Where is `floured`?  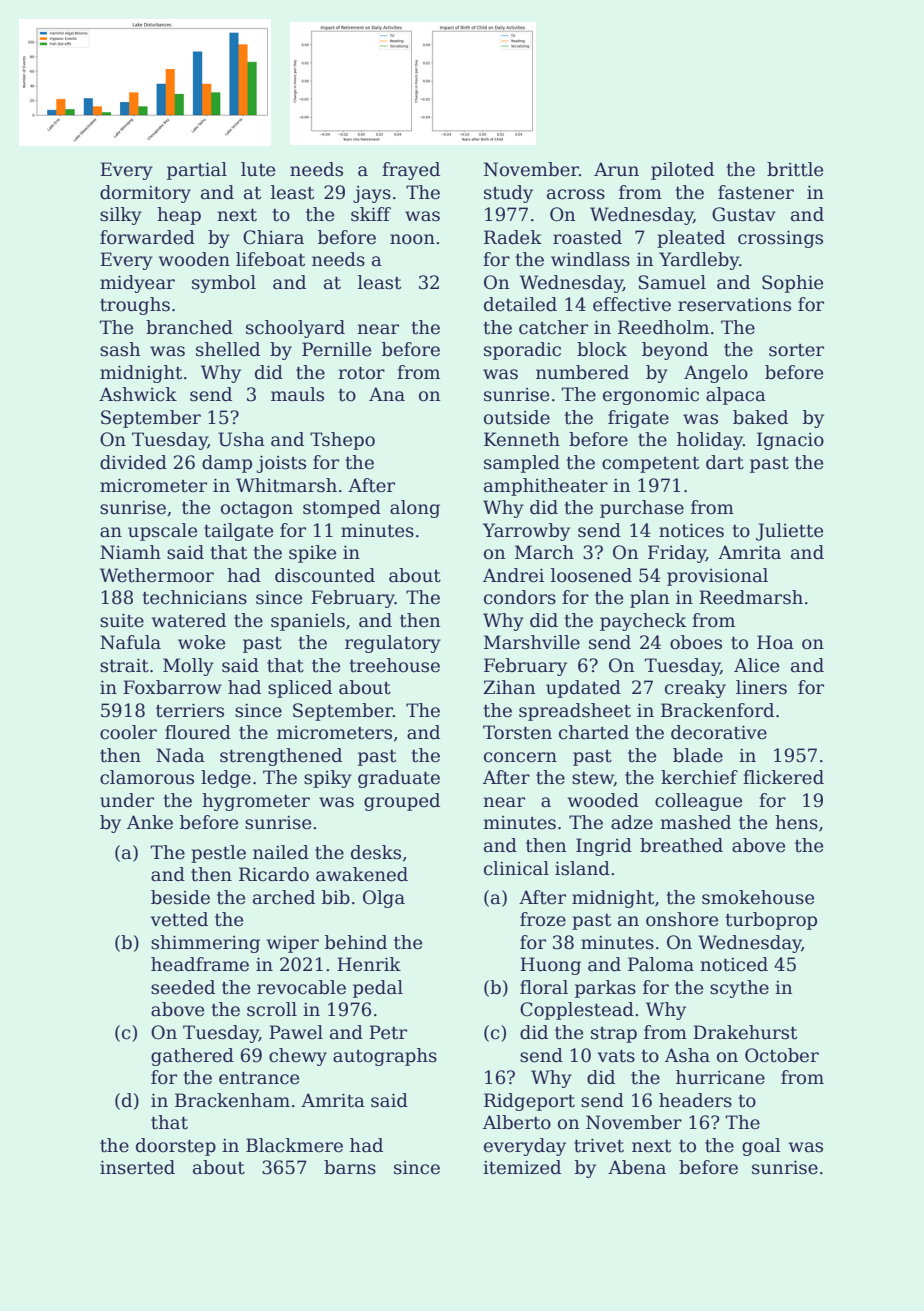
floured is located at coordinates (198, 732).
